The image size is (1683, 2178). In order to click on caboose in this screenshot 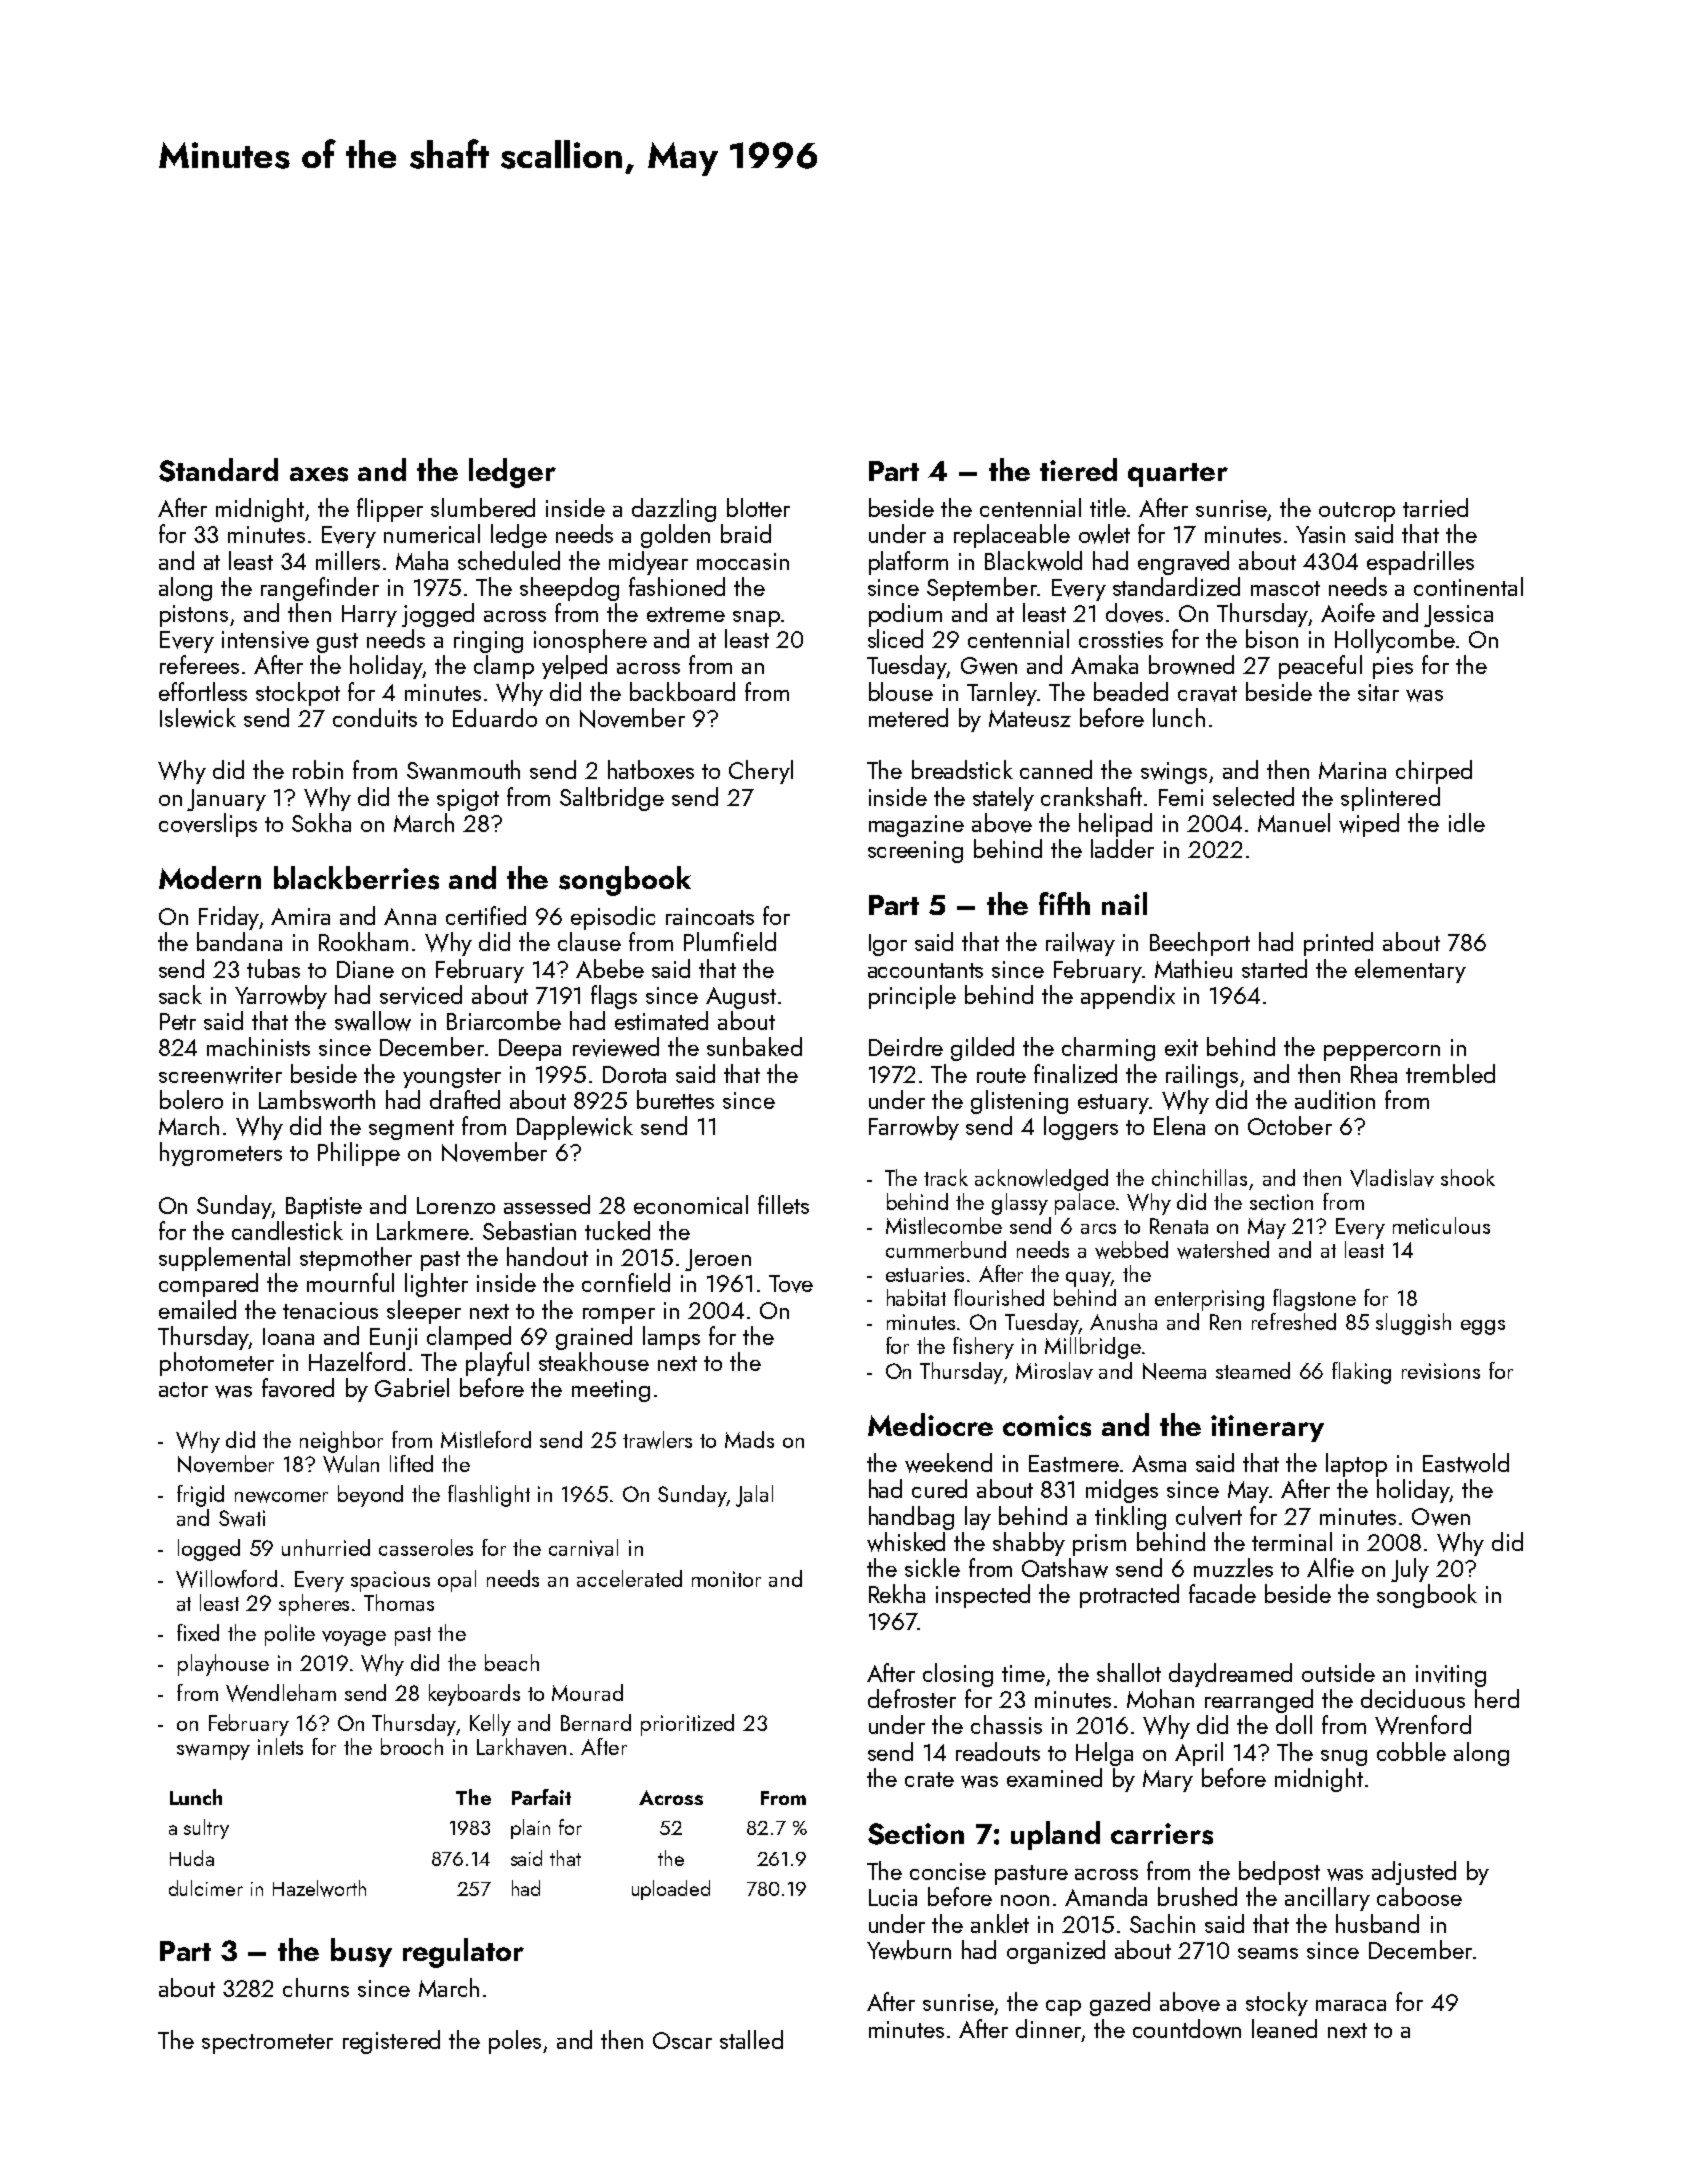, I will do `click(1419, 1896)`.
